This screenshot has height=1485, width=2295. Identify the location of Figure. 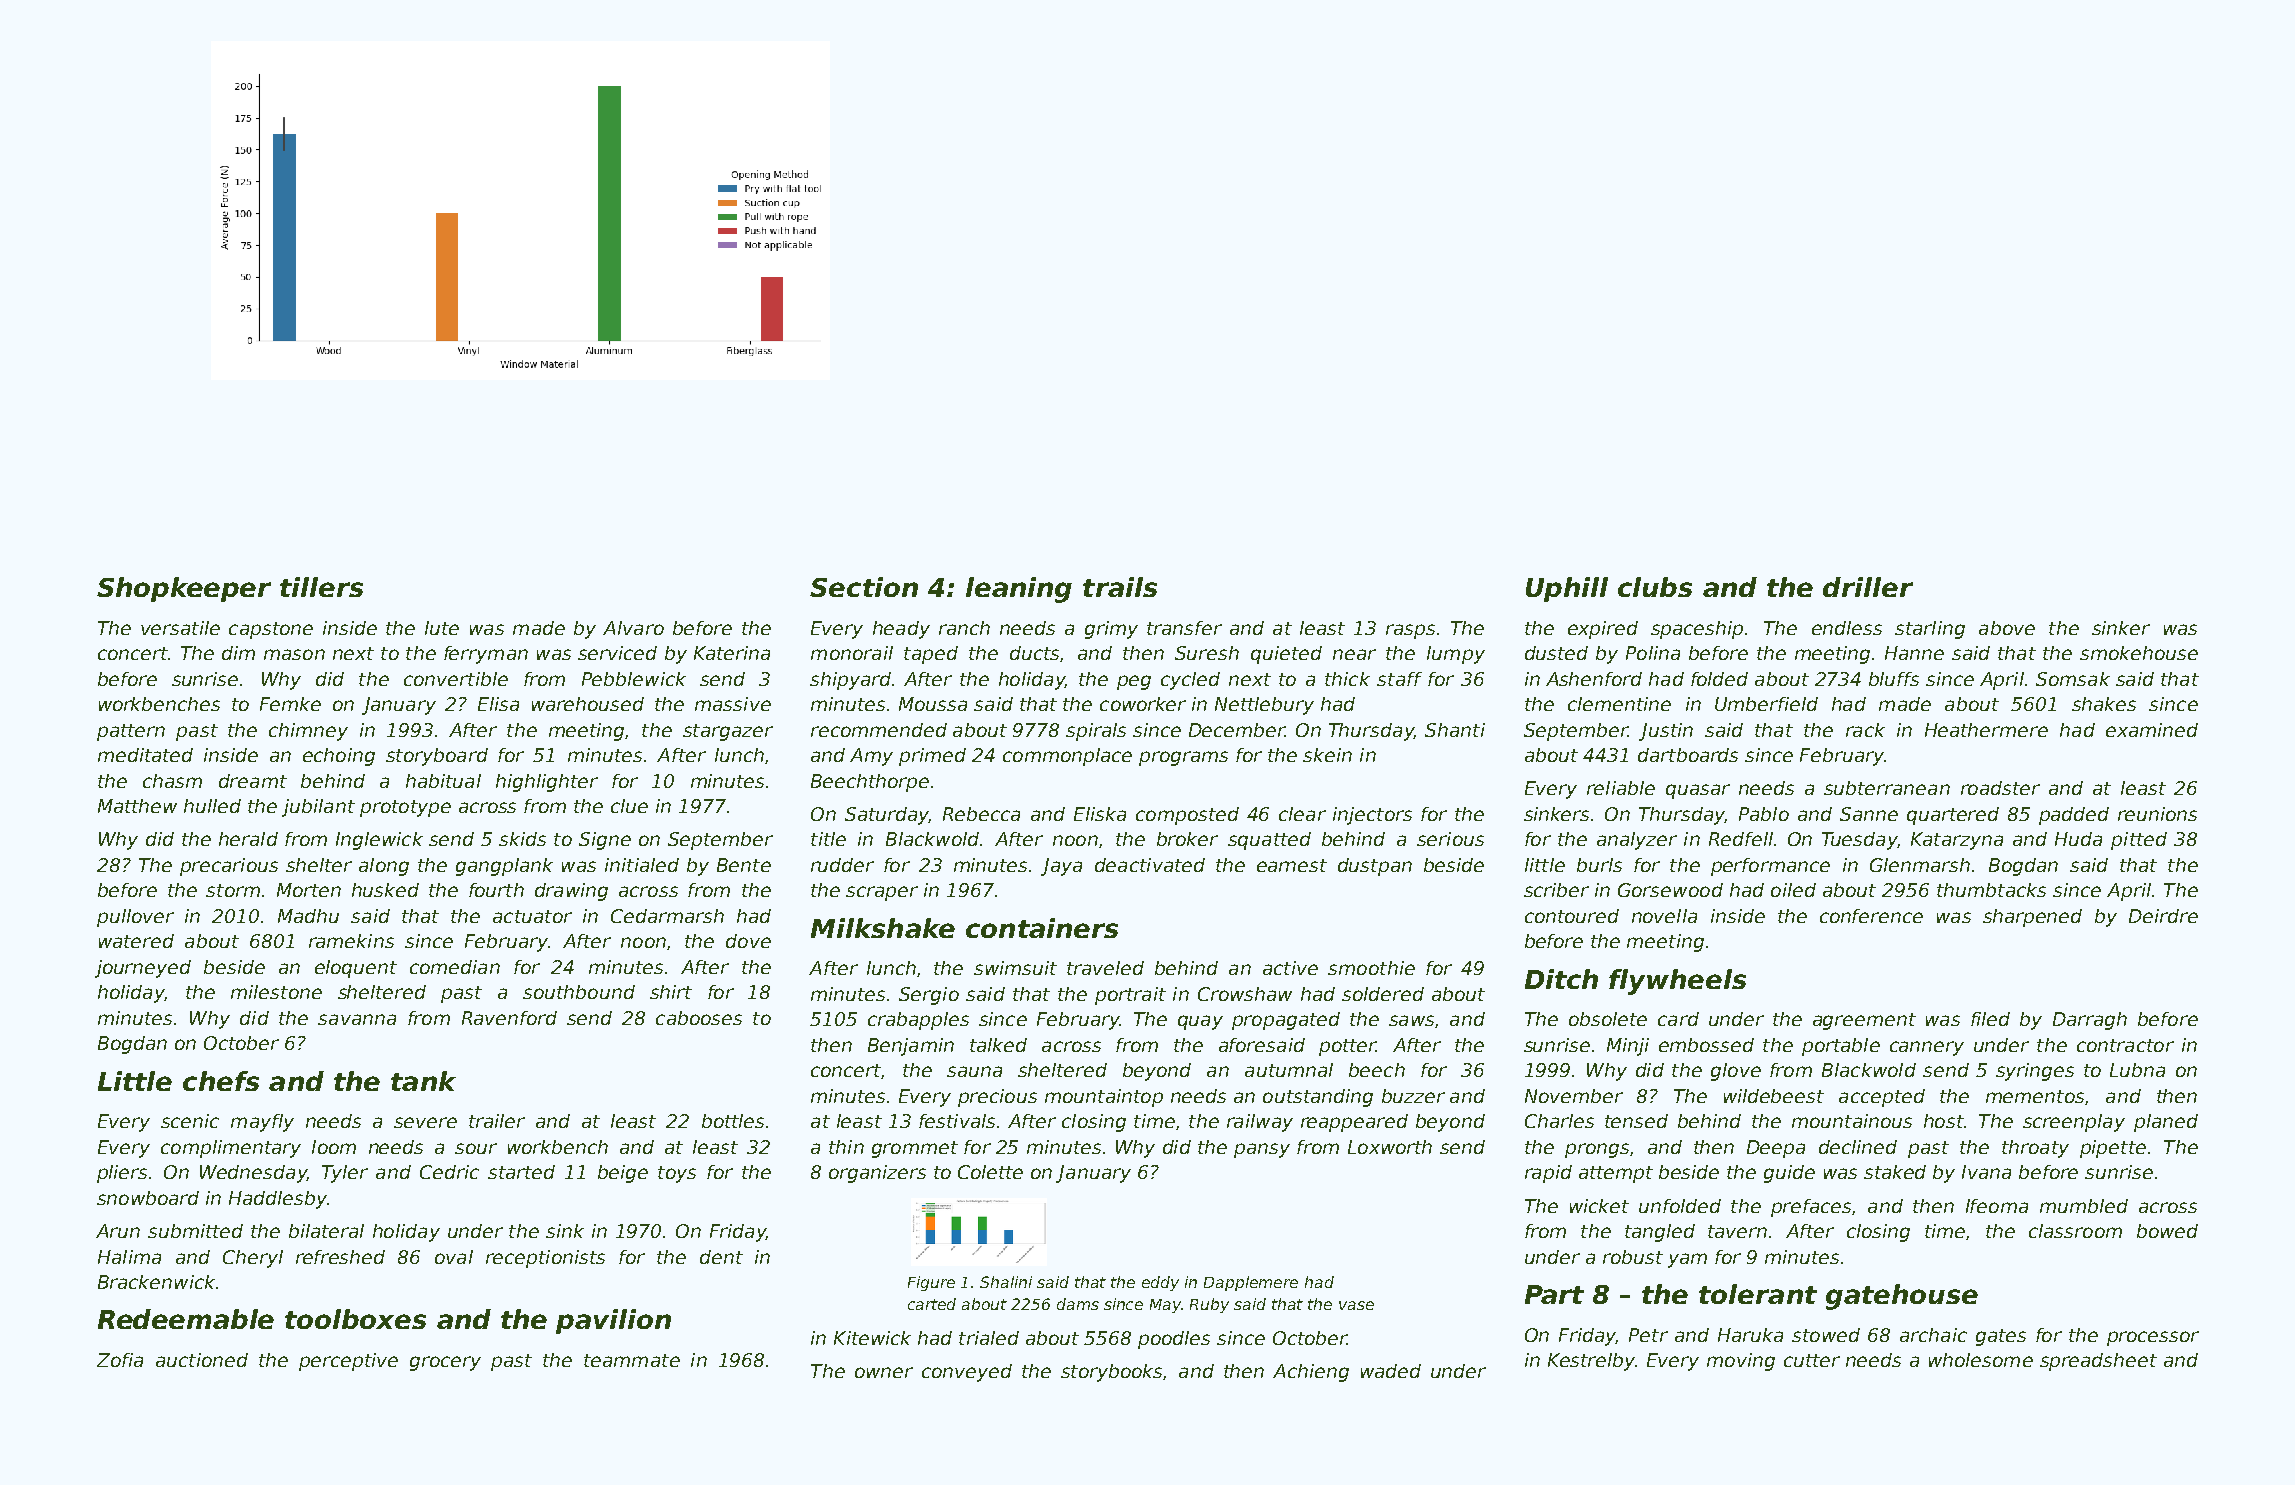
(931, 1283).
